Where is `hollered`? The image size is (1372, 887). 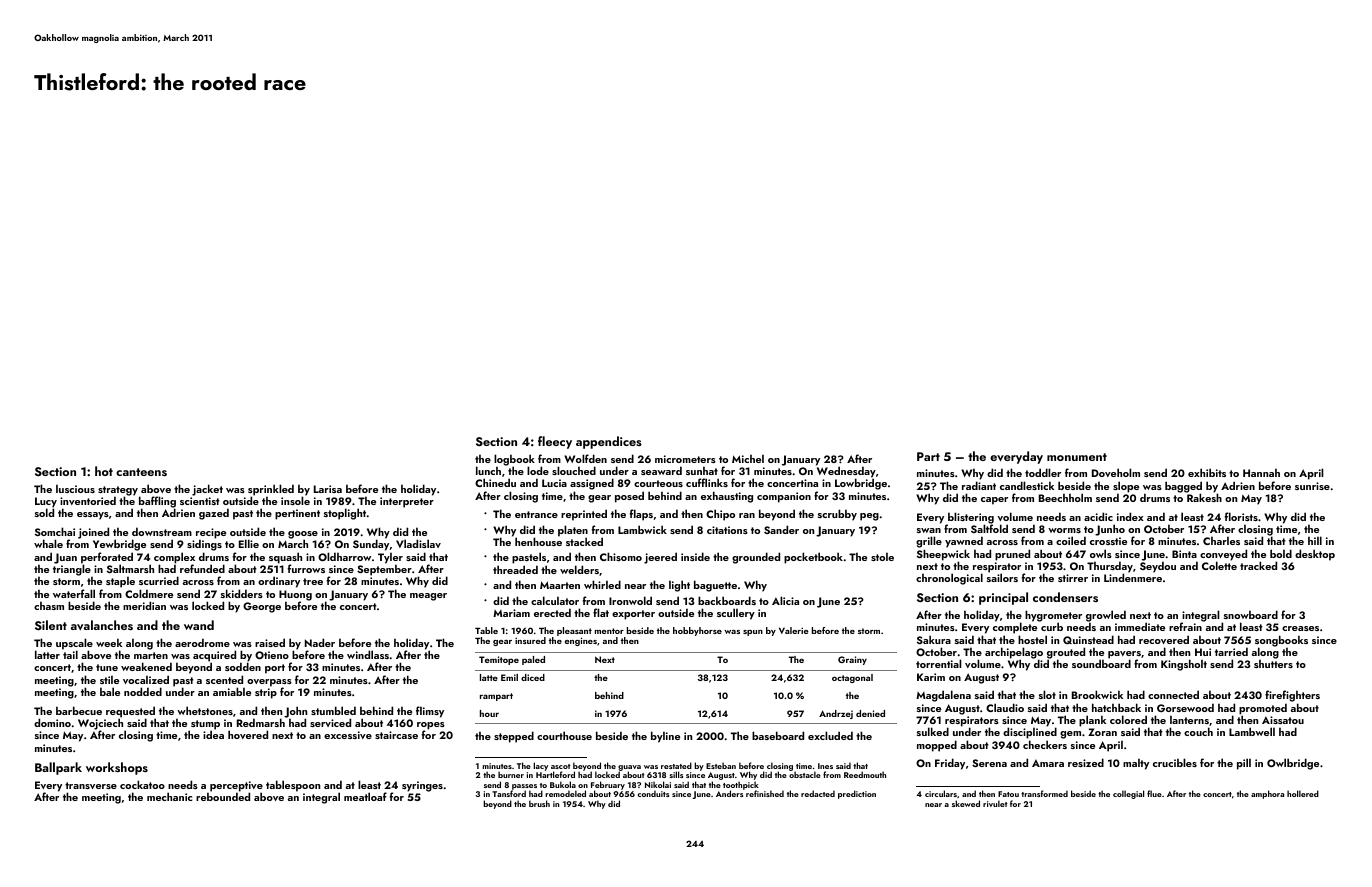
hollered is located at coordinates (1303, 793).
